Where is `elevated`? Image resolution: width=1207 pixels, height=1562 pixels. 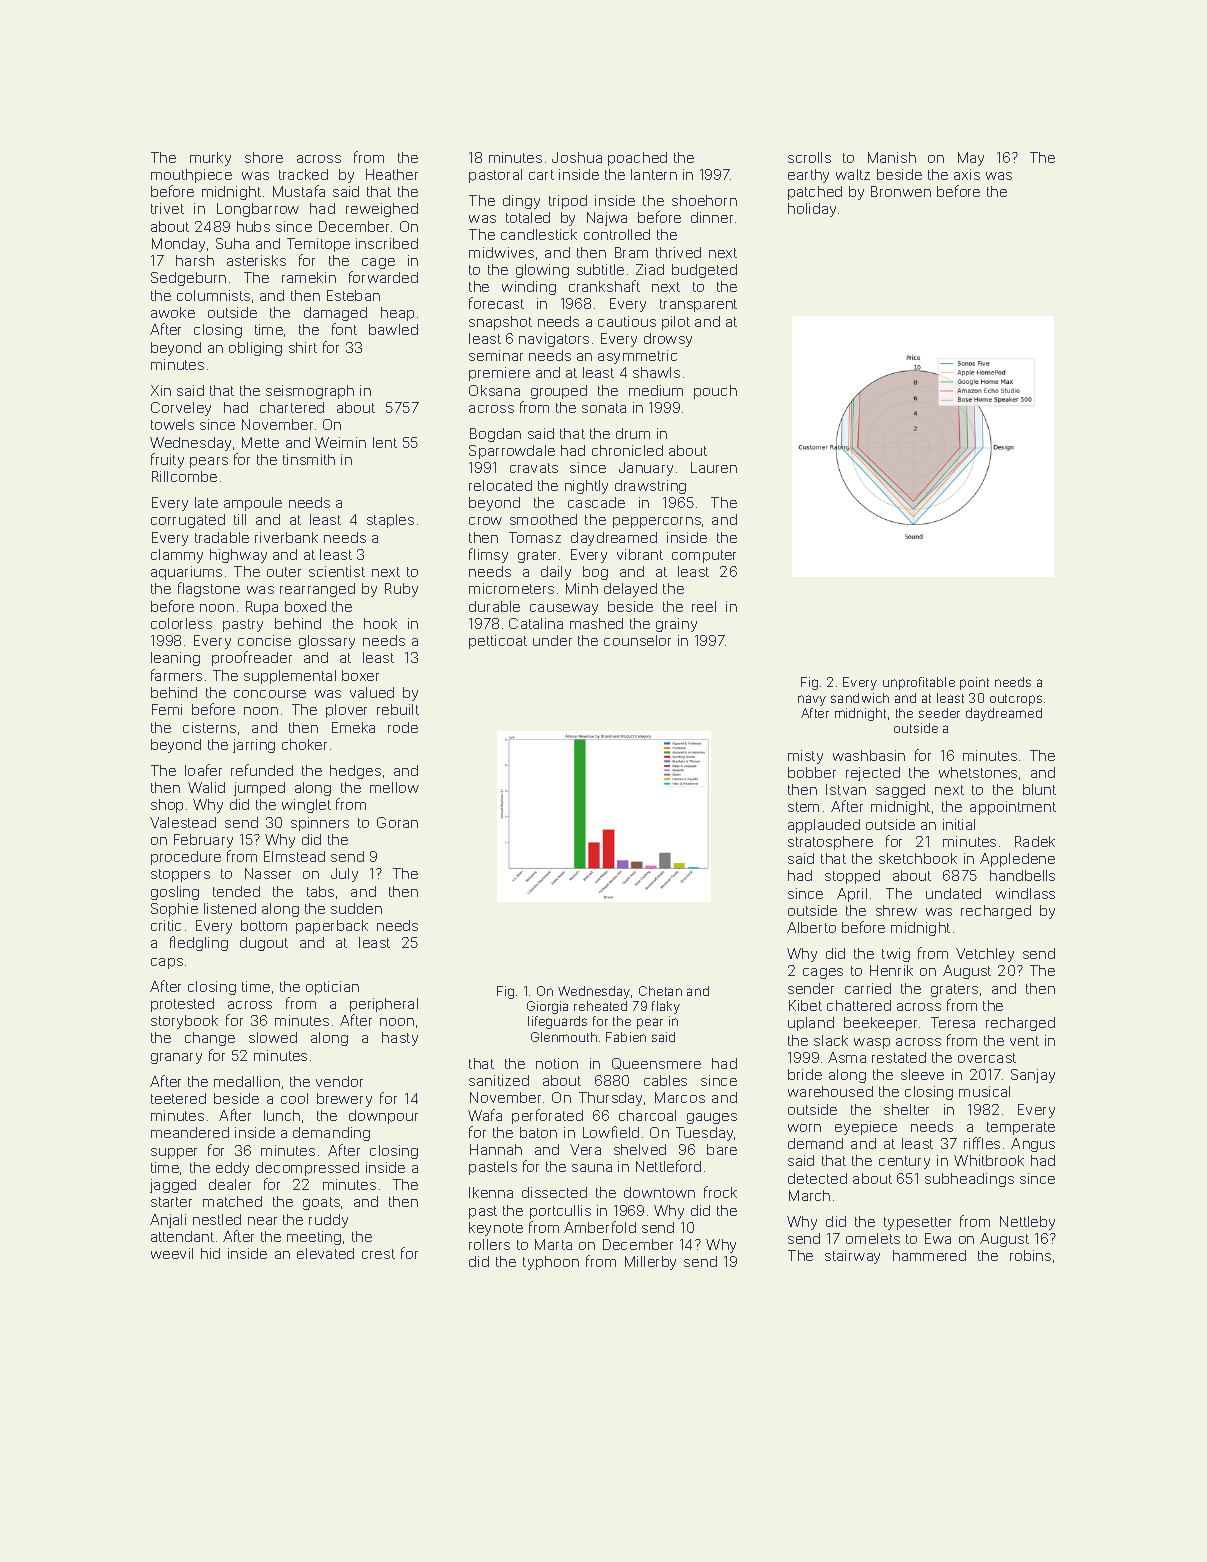 elevated is located at coordinates (325, 1253).
